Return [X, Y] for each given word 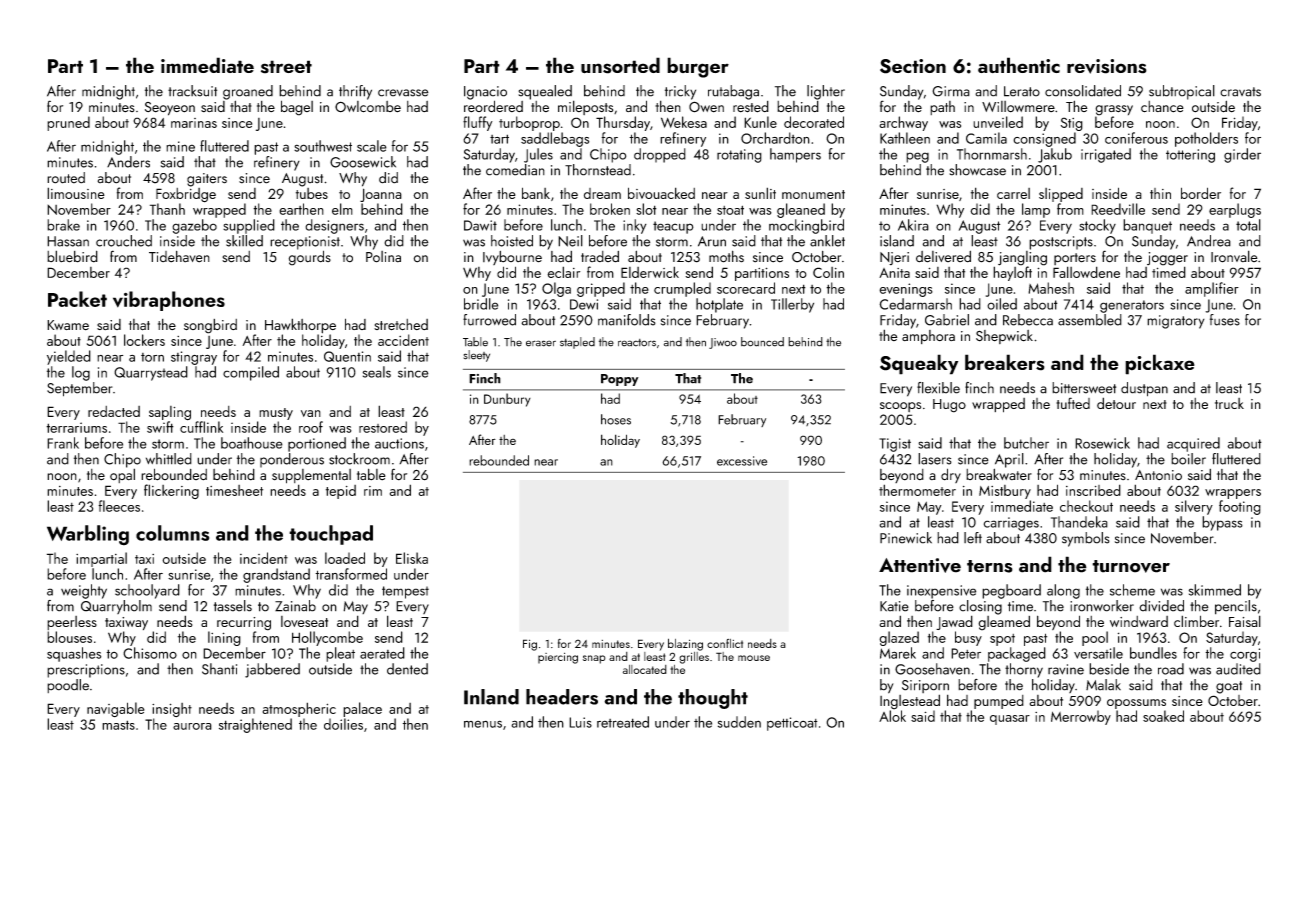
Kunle [760, 122]
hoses [616, 419]
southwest [323, 146]
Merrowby [1081, 717]
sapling [170, 413]
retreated [623, 722]
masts [118, 725]
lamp [1036, 210]
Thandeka [1079, 522]
